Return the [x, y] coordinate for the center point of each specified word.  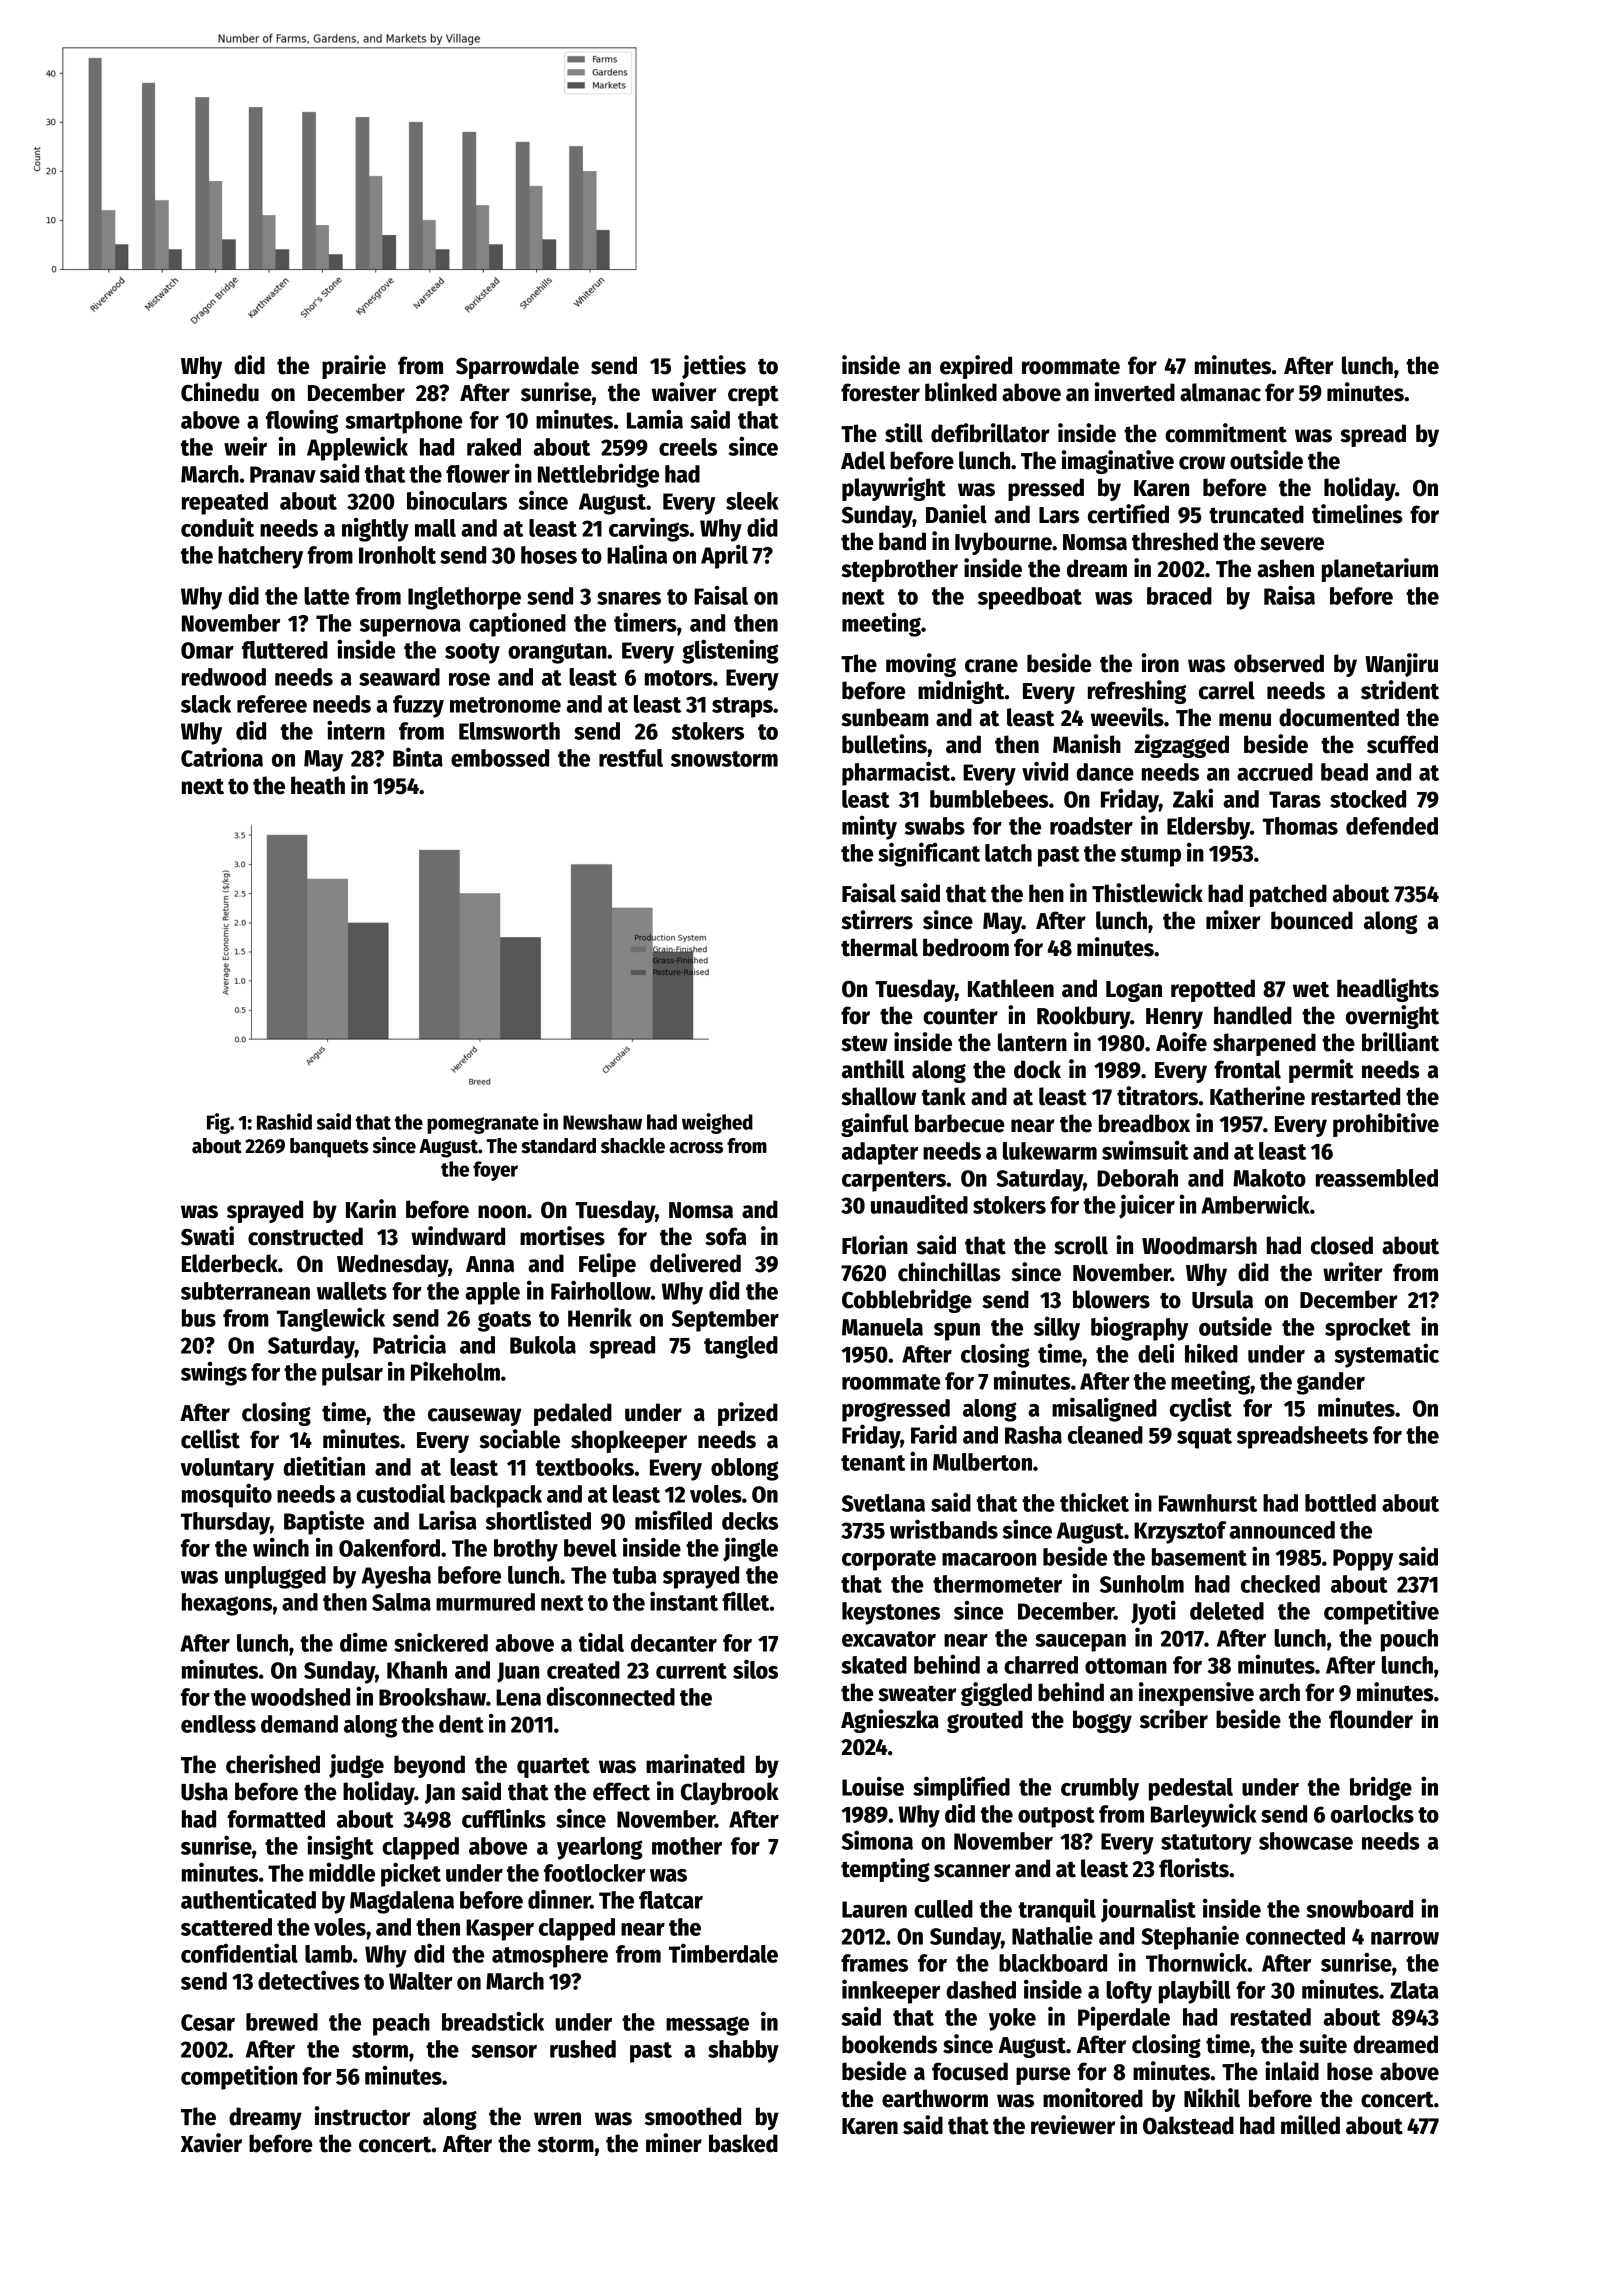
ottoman [1126, 1666]
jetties [714, 367]
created [583, 1670]
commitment [1226, 433]
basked [743, 2143]
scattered [226, 1927]
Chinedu [220, 392]
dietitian [324, 1466]
